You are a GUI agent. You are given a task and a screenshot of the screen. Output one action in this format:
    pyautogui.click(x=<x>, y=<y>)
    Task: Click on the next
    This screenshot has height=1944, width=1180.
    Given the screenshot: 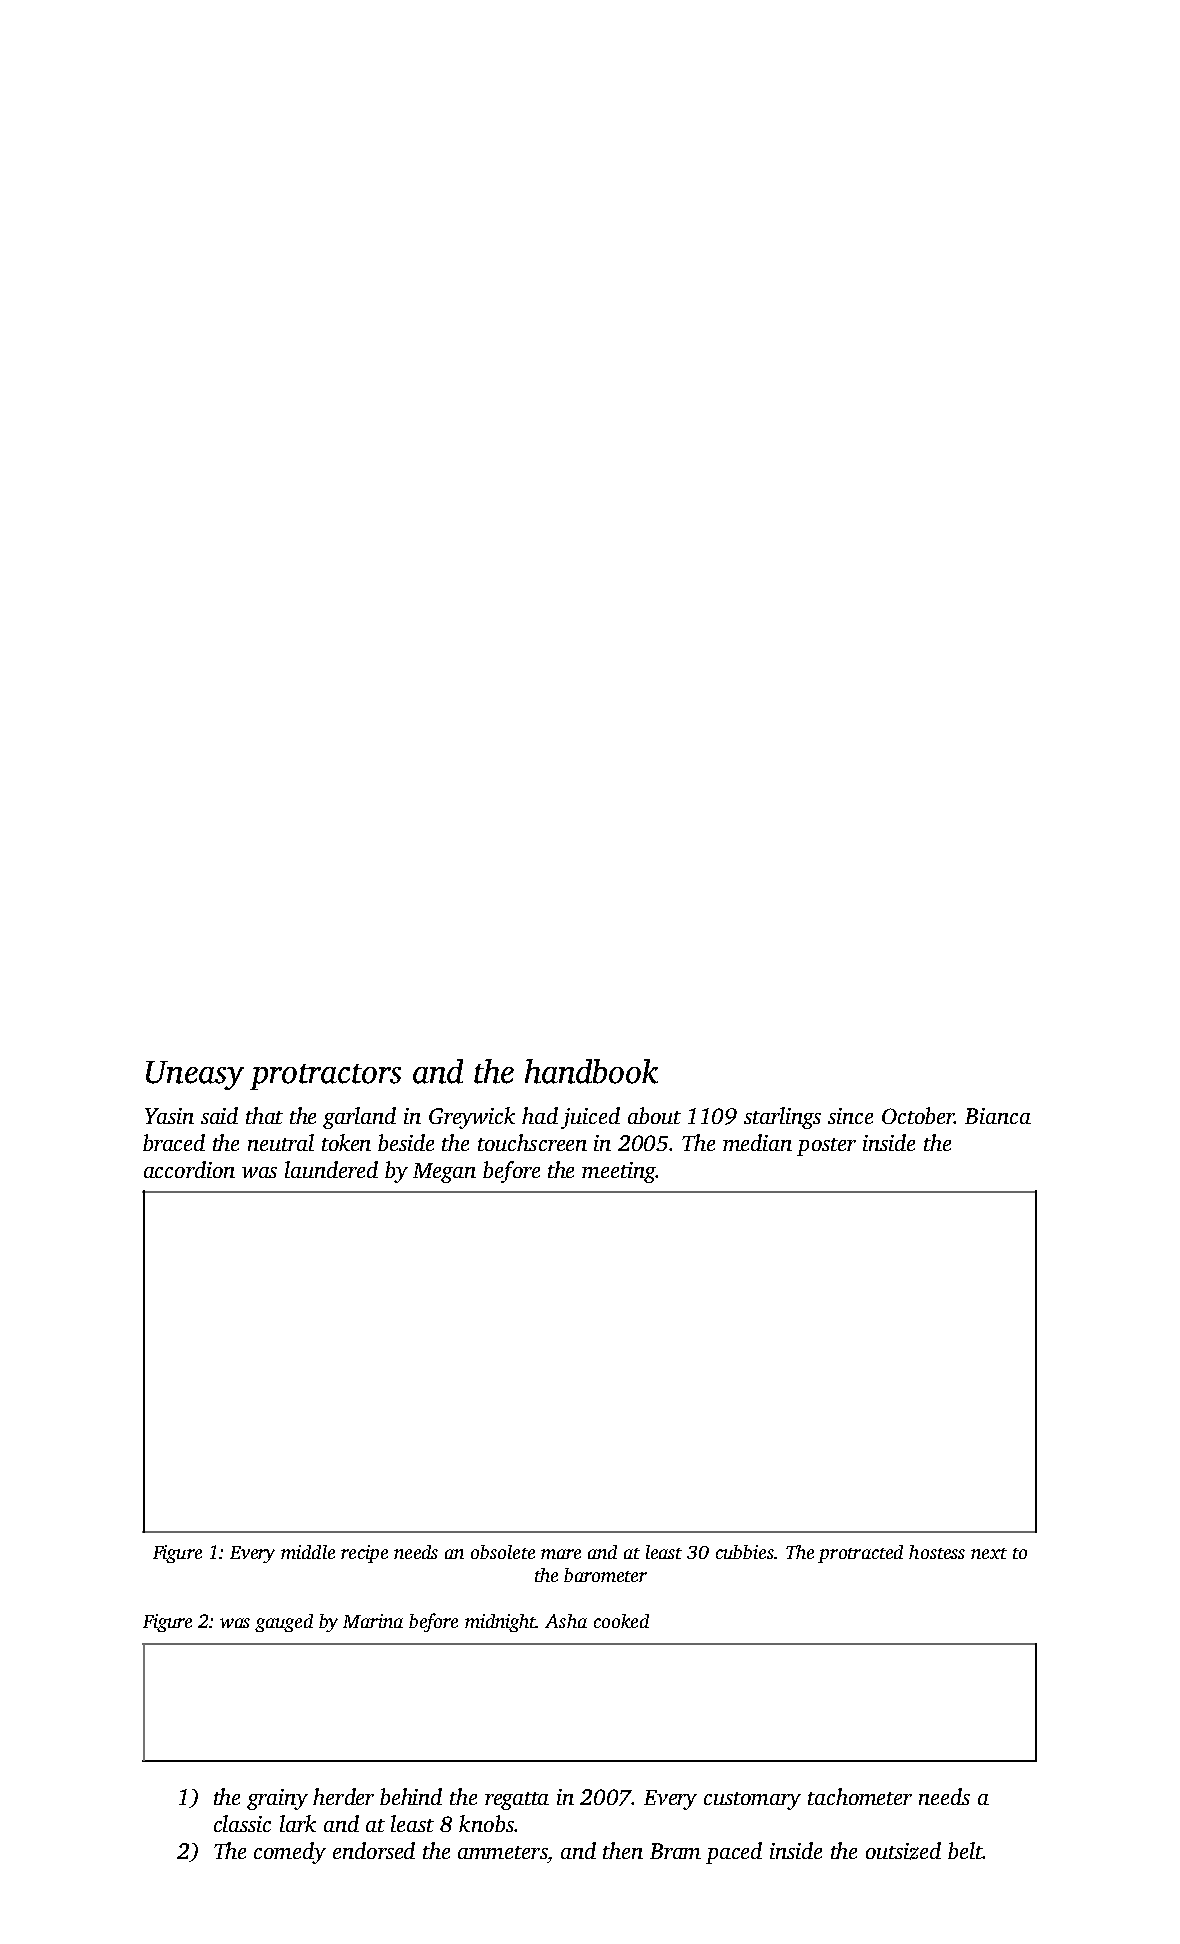 What is the action you would take?
    pyautogui.click(x=989, y=1553)
